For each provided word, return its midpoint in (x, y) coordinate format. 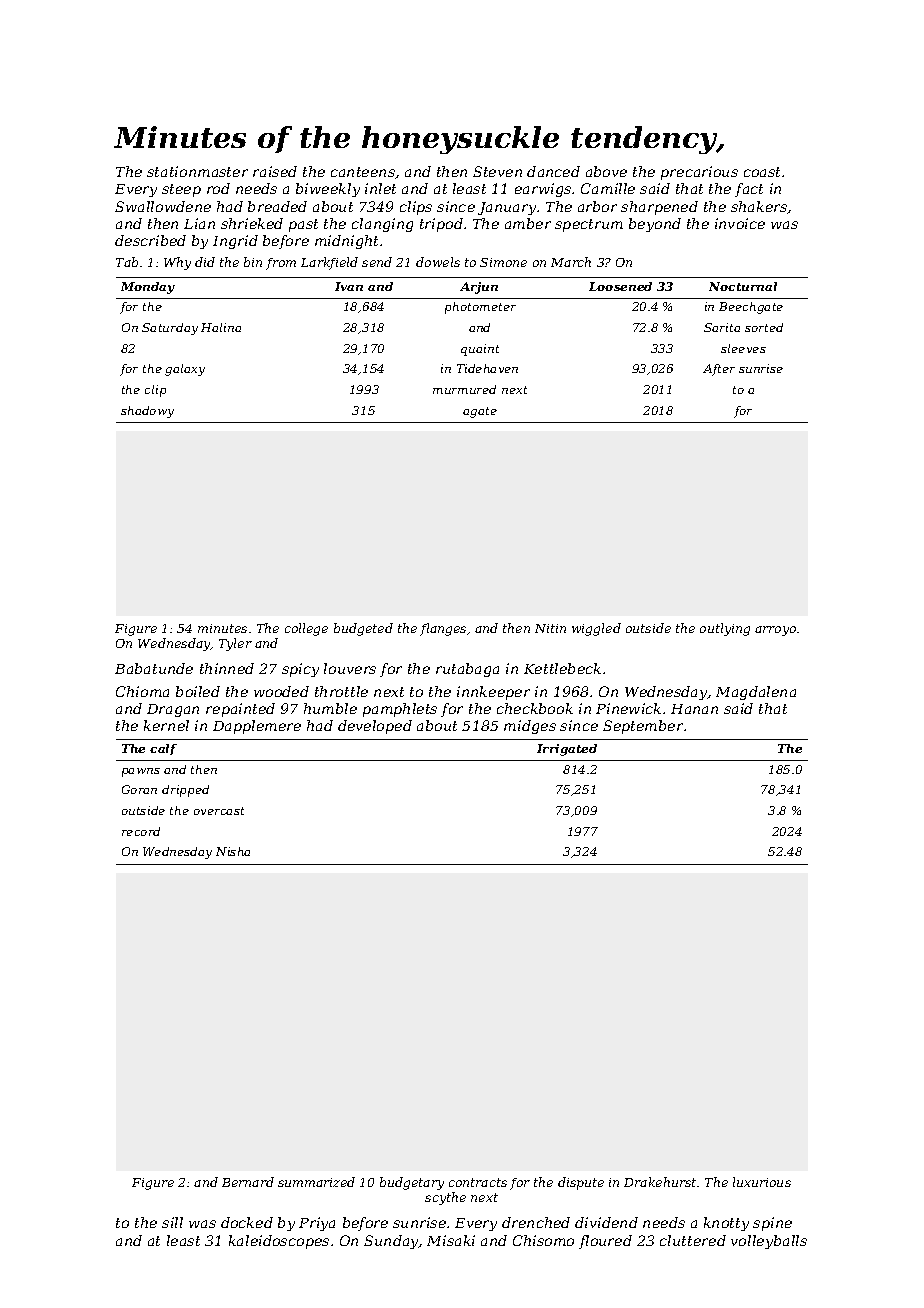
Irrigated (567, 750)
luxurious (762, 1182)
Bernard (248, 1182)
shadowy (147, 412)
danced (553, 171)
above (606, 171)
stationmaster (197, 171)
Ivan (349, 286)
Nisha (233, 851)
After (719, 370)
